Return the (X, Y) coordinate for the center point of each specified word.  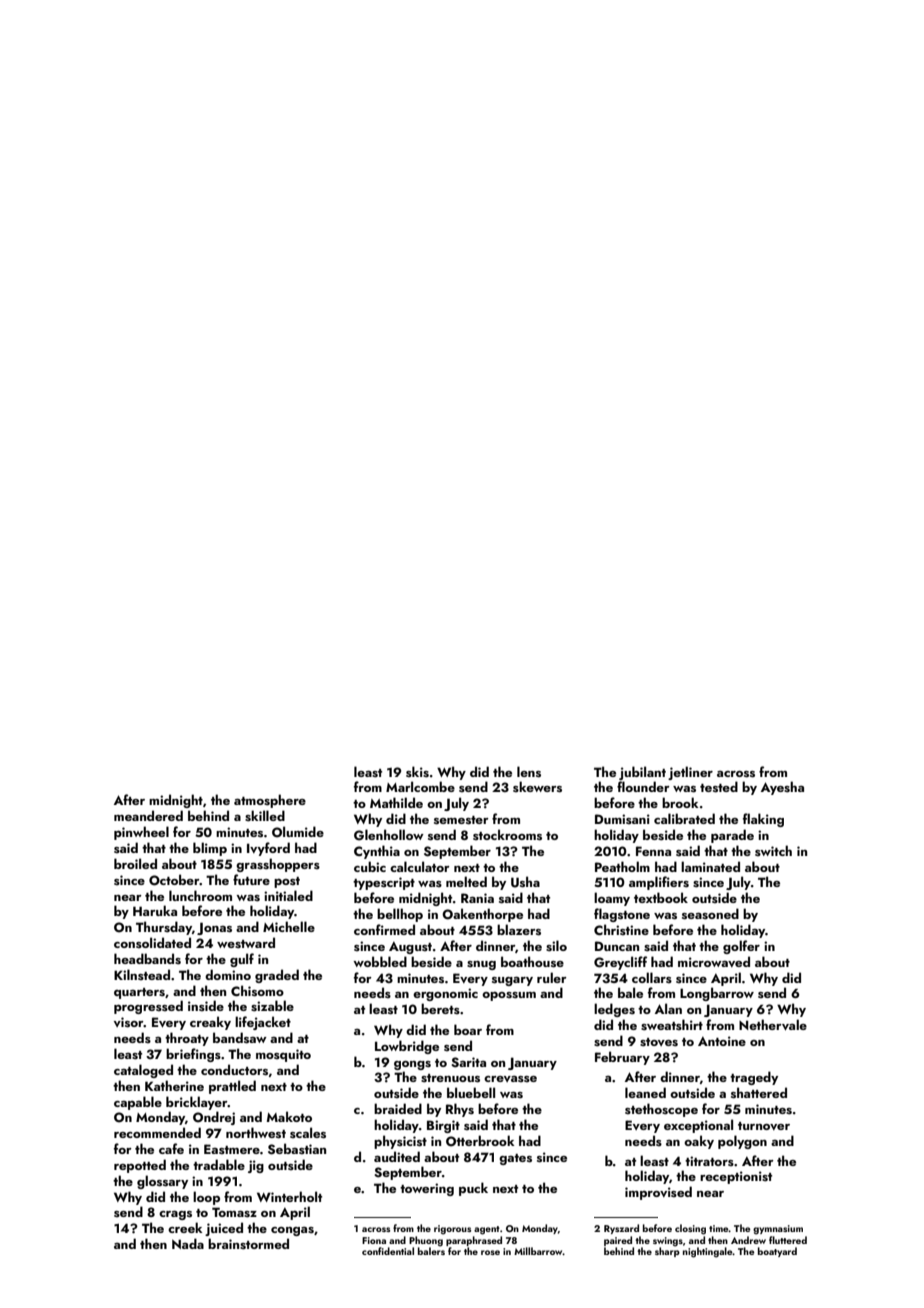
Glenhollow (389, 835)
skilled (265, 816)
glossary (162, 1182)
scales (308, 1133)
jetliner (690, 773)
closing (690, 1229)
